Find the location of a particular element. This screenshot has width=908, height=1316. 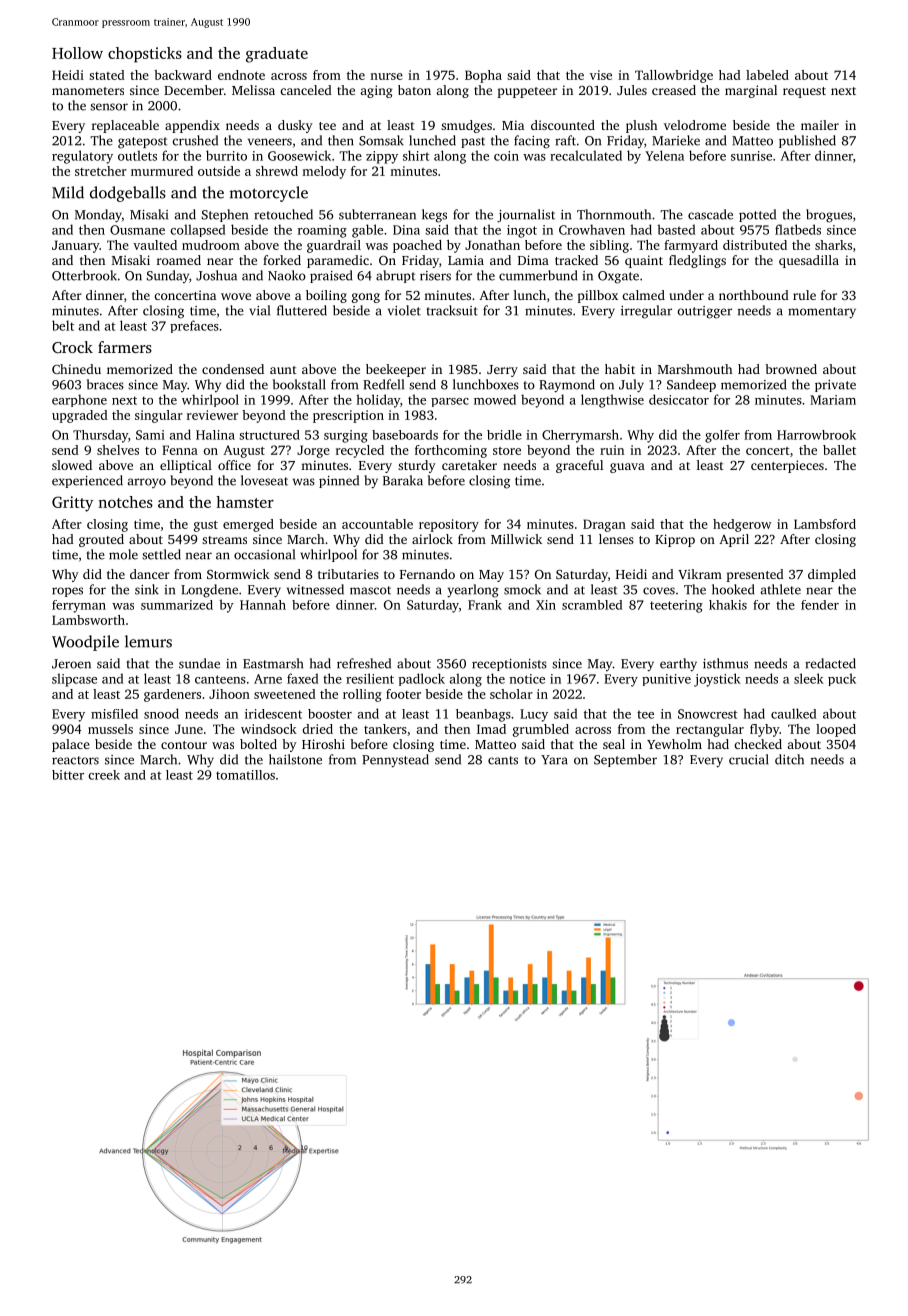

Hollow is located at coordinates (77, 53).
